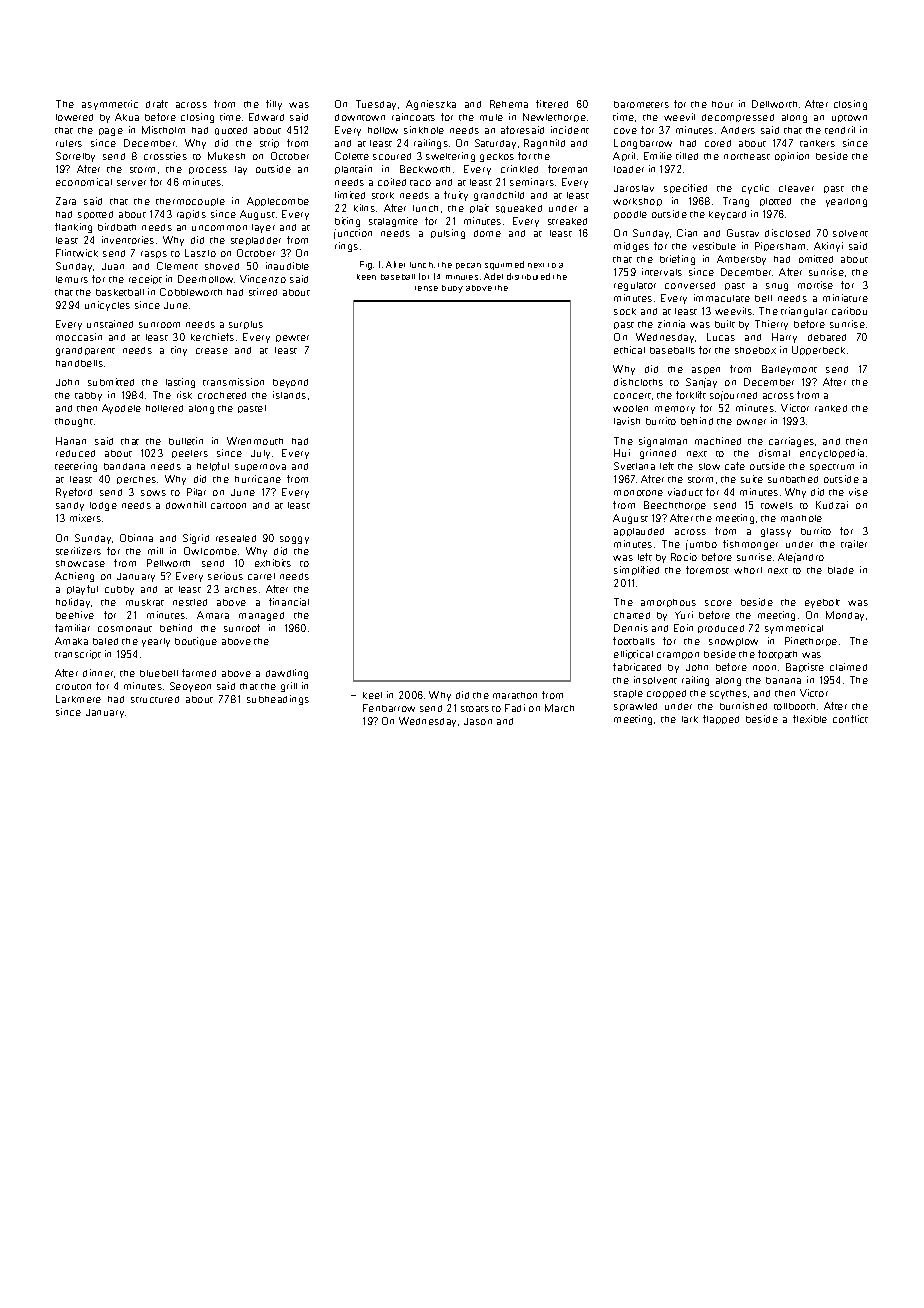 The image size is (924, 1308). Describe the element at coordinates (156, 642) in the image. I see `yearly` at that location.
